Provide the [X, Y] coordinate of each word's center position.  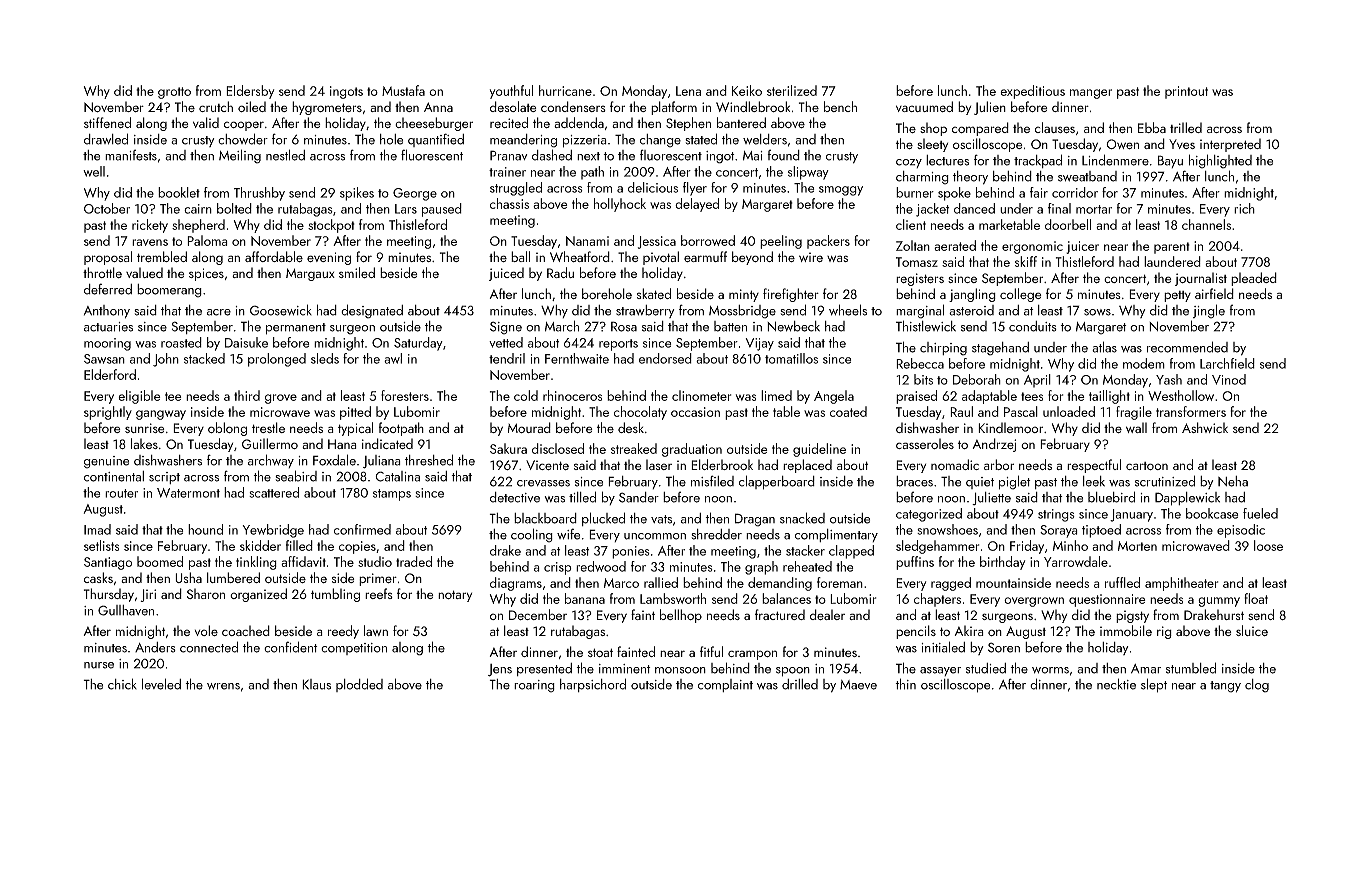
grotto [174, 93]
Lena [688, 91]
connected [209, 647]
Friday [1027, 547]
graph [761, 568]
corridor [1075, 192]
